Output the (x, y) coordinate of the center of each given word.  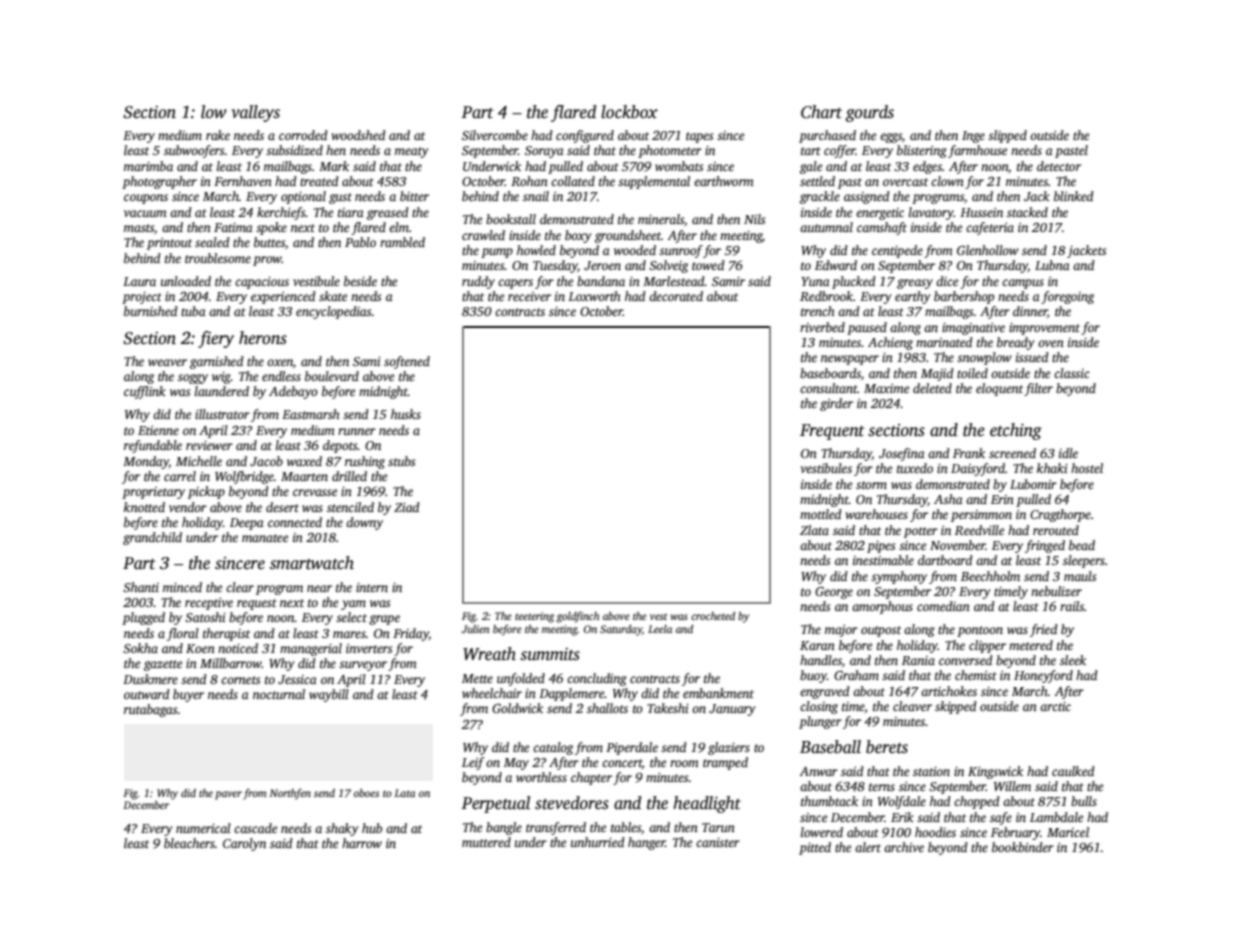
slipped (1007, 136)
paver (228, 795)
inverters (369, 648)
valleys (255, 113)
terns (882, 787)
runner (357, 431)
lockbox (629, 112)
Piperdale (632, 748)
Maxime (886, 388)
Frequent (832, 432)
